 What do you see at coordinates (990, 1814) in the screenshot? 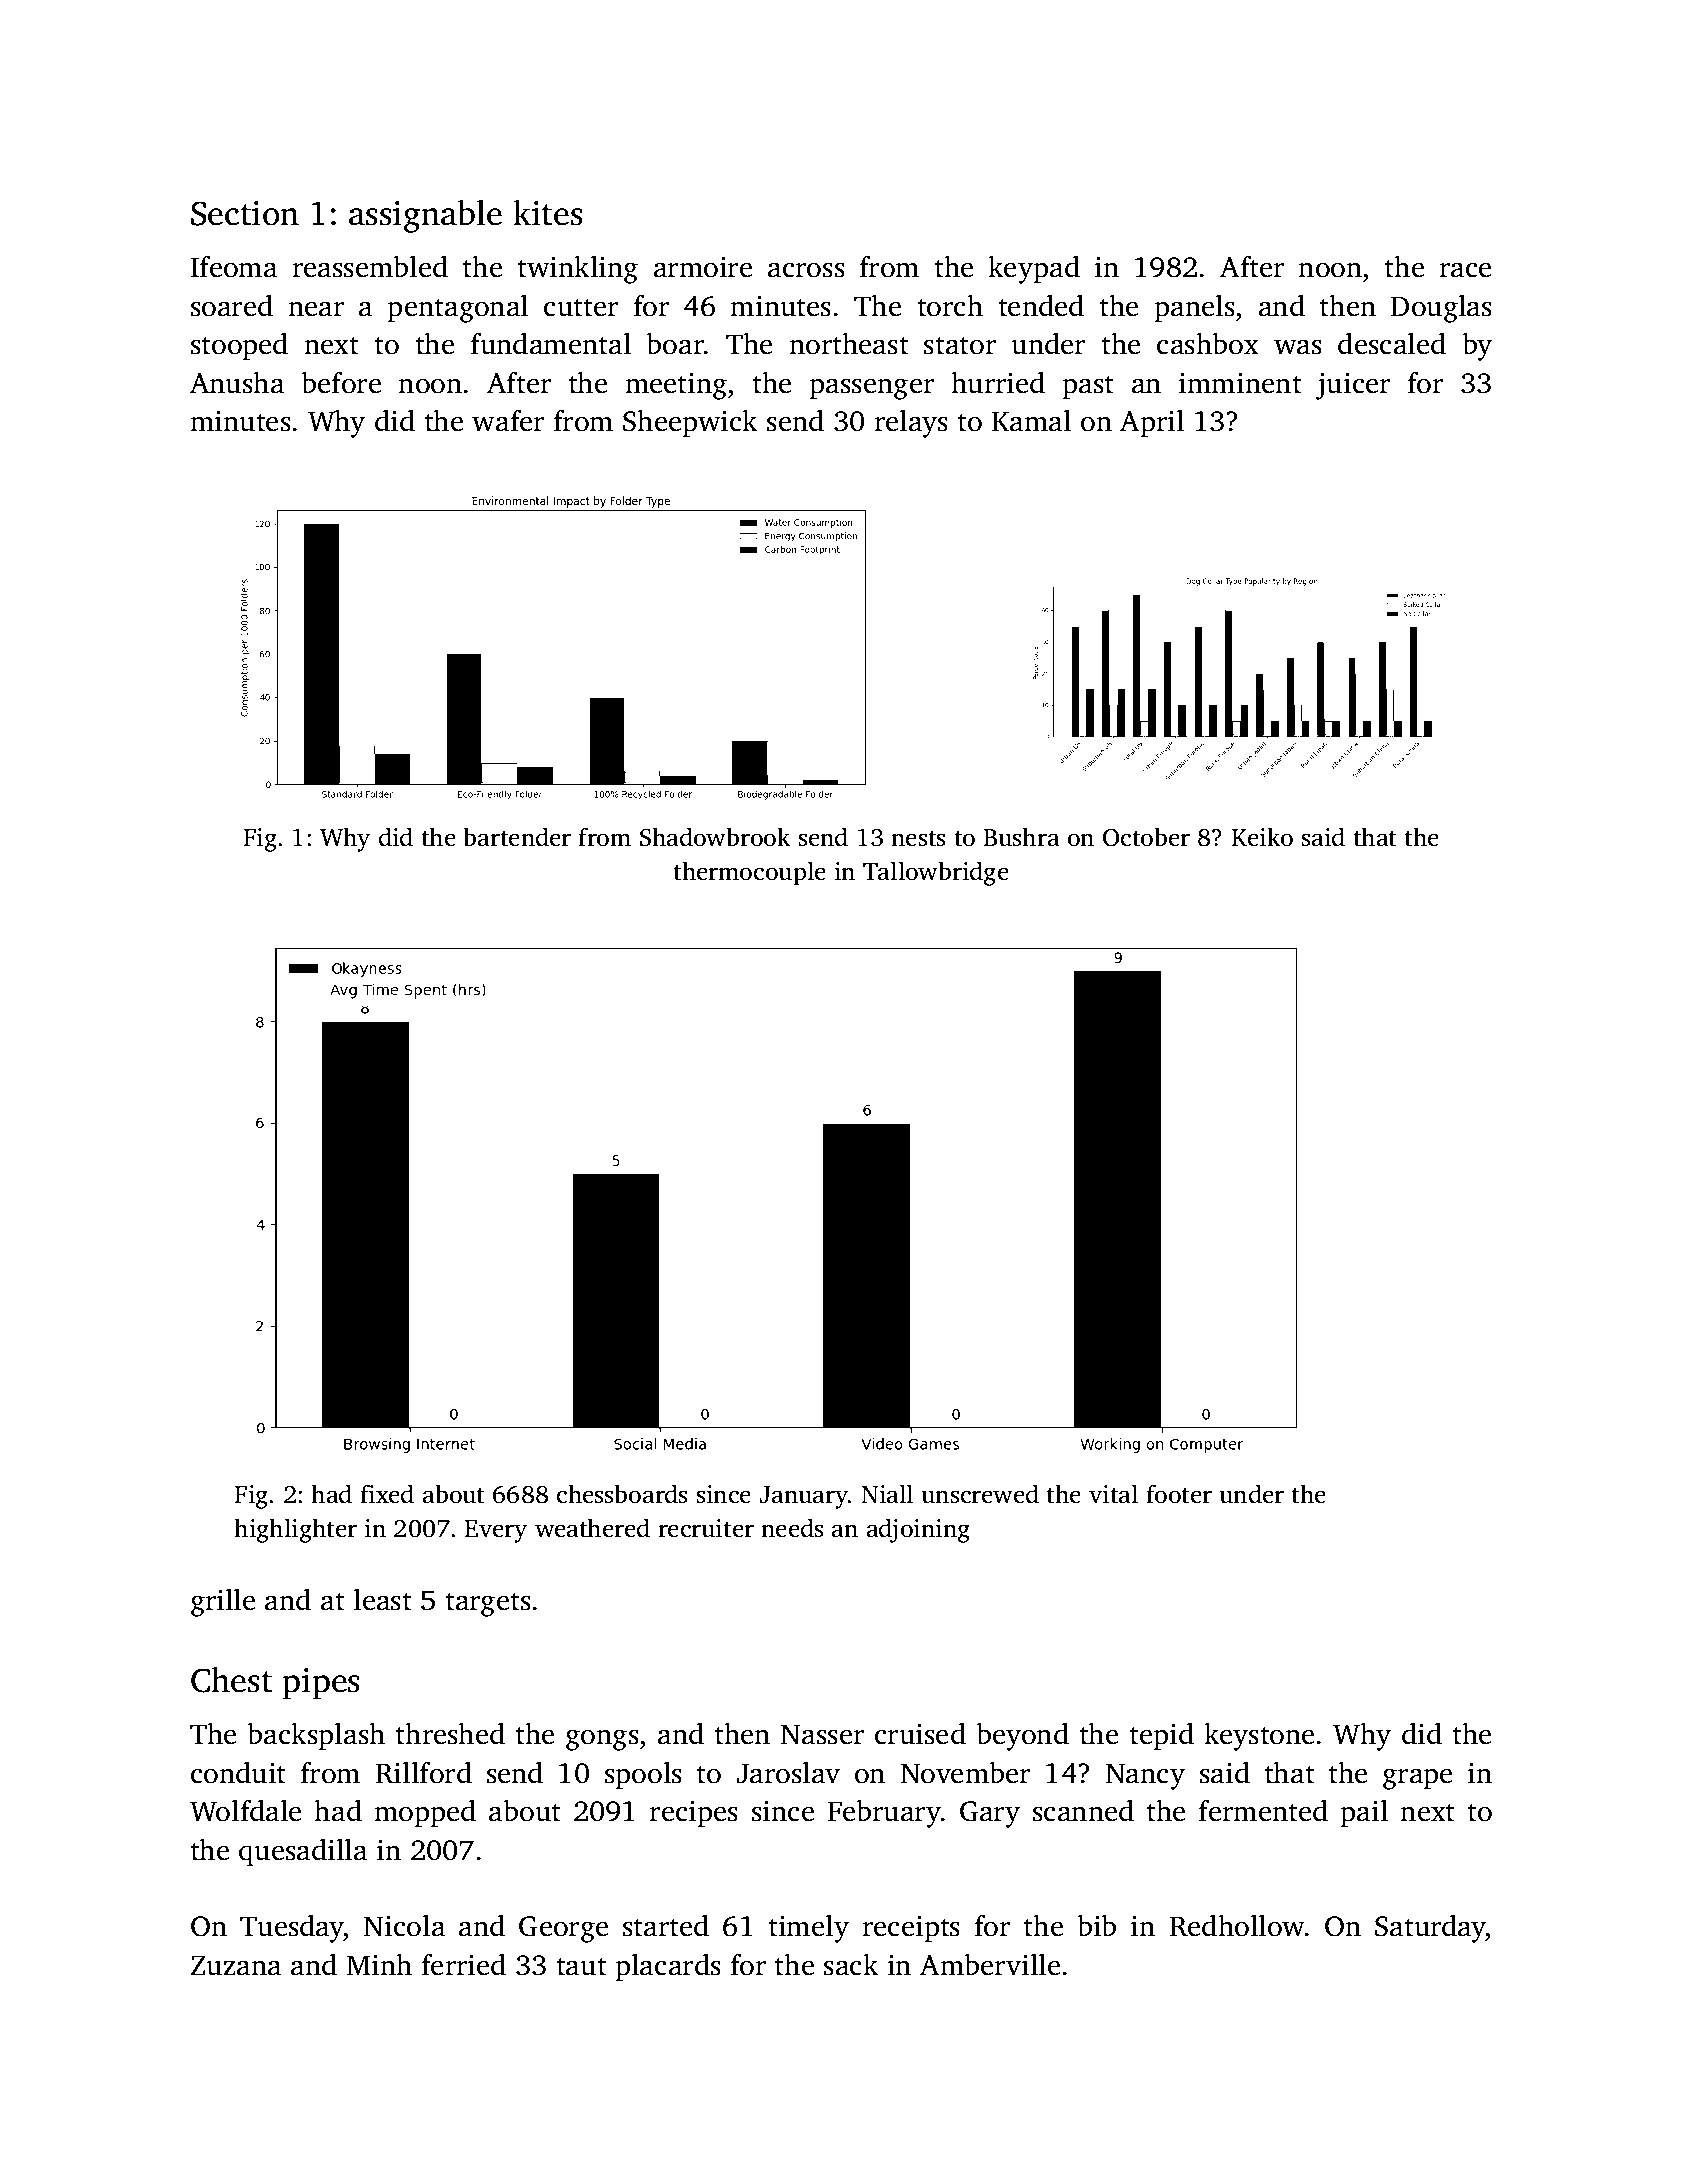
I see `Gary` at bounding box center [990, 1814].
